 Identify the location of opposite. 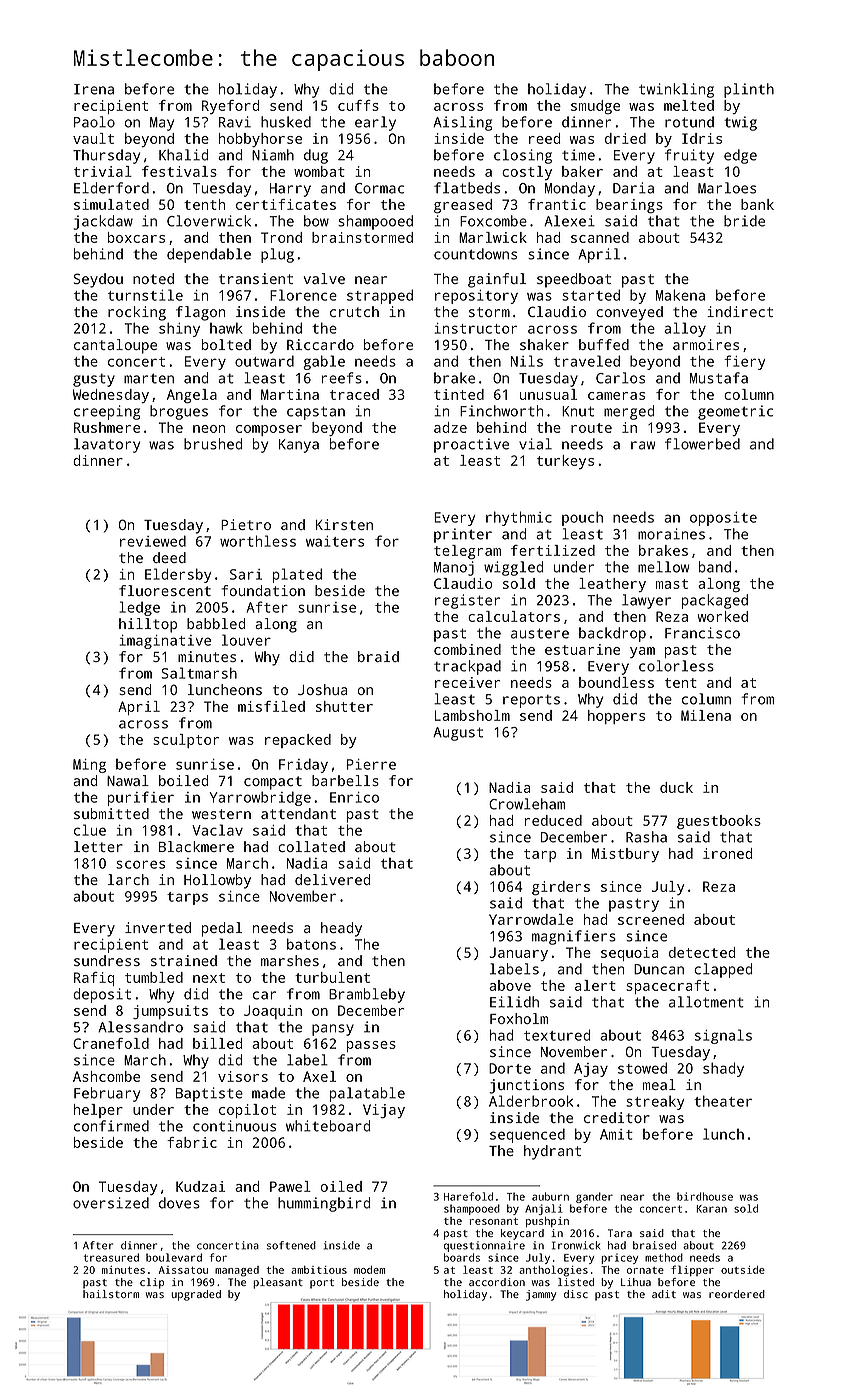
(723, 519).
